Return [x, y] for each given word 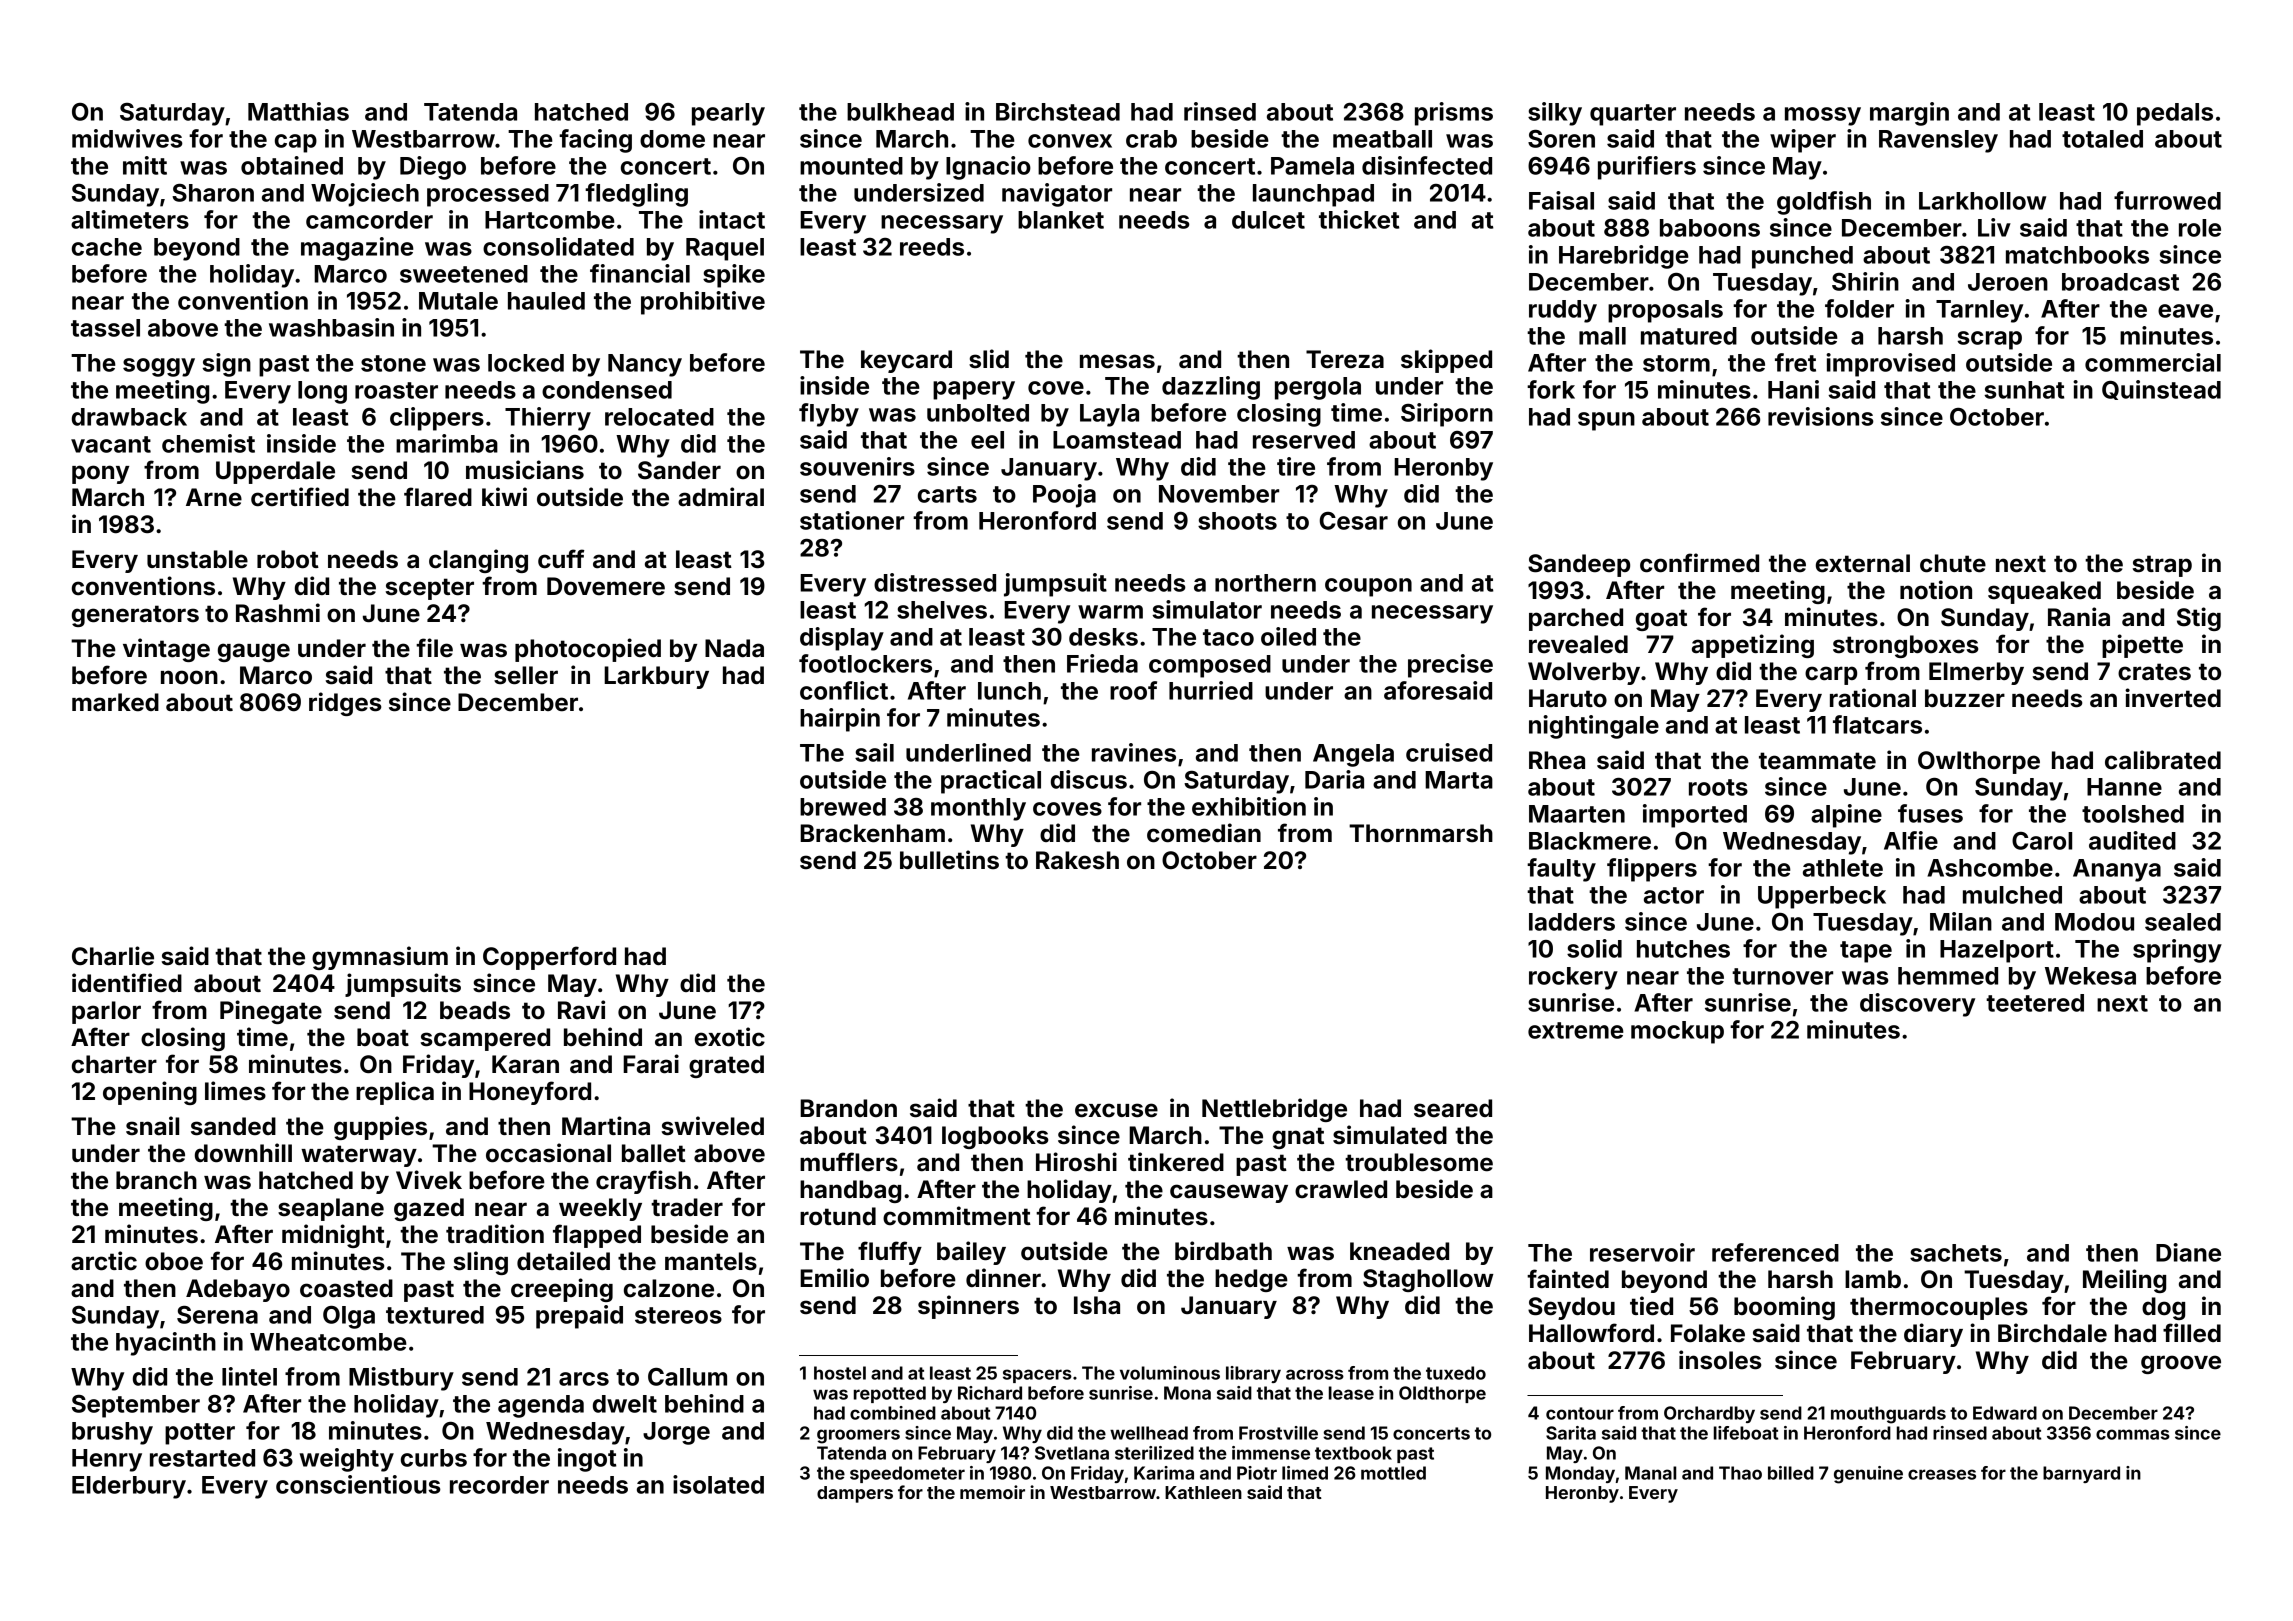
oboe [174, 1261]
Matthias [298, 111]
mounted [851, 166]
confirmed [1699, 563]
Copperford [549, 958]
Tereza [1345, 359]
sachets [1956, 1253]
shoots [1237, 521]
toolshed [2133, 814]
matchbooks [2077, 255]
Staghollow [1428, 1280]
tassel [105, 328]
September [136, 1406]
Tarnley [1979, 311]
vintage [166, 650]
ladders [1572, 922]
